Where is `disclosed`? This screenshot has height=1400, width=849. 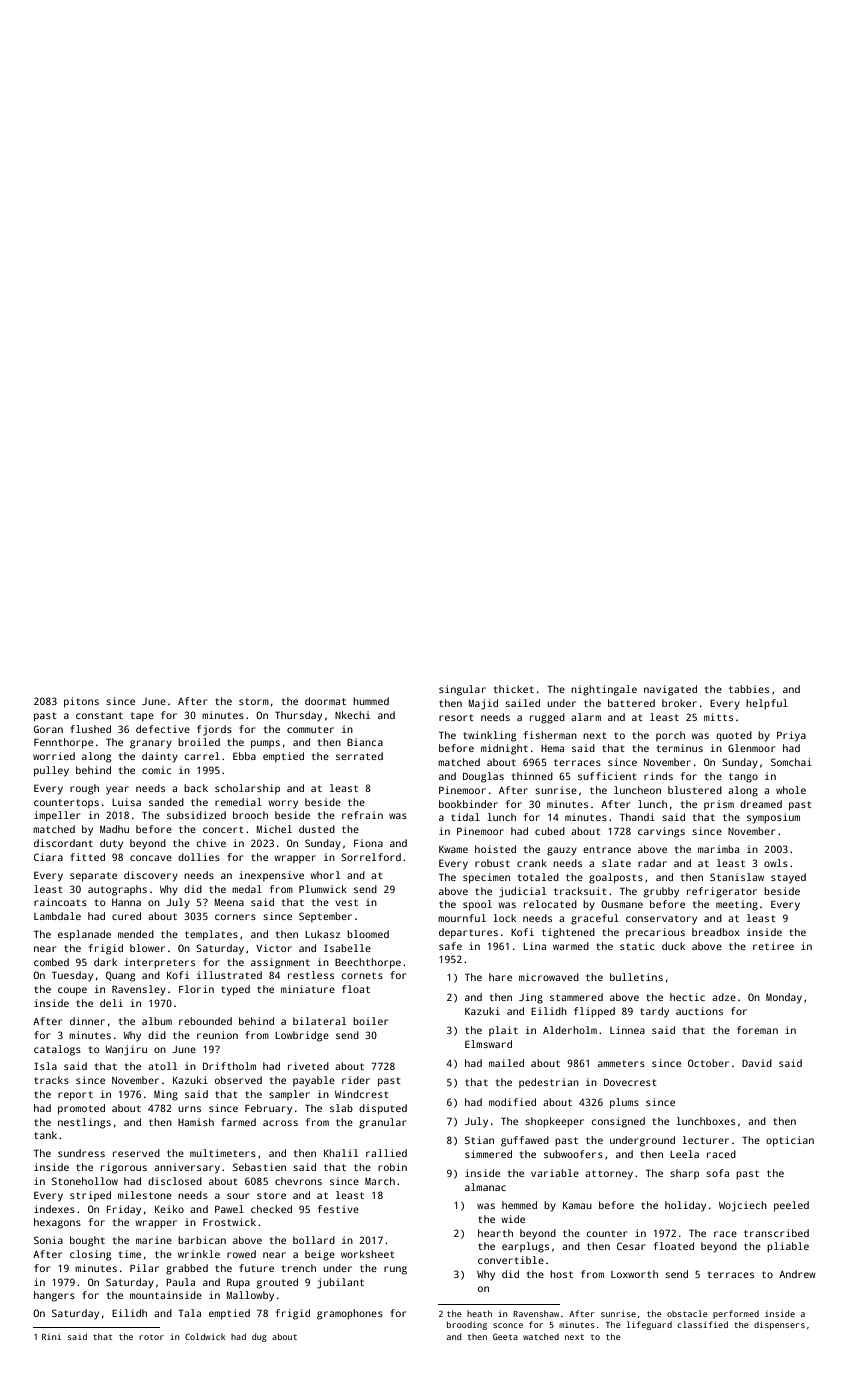
disclosed is located at coordinates (175, 1181).
